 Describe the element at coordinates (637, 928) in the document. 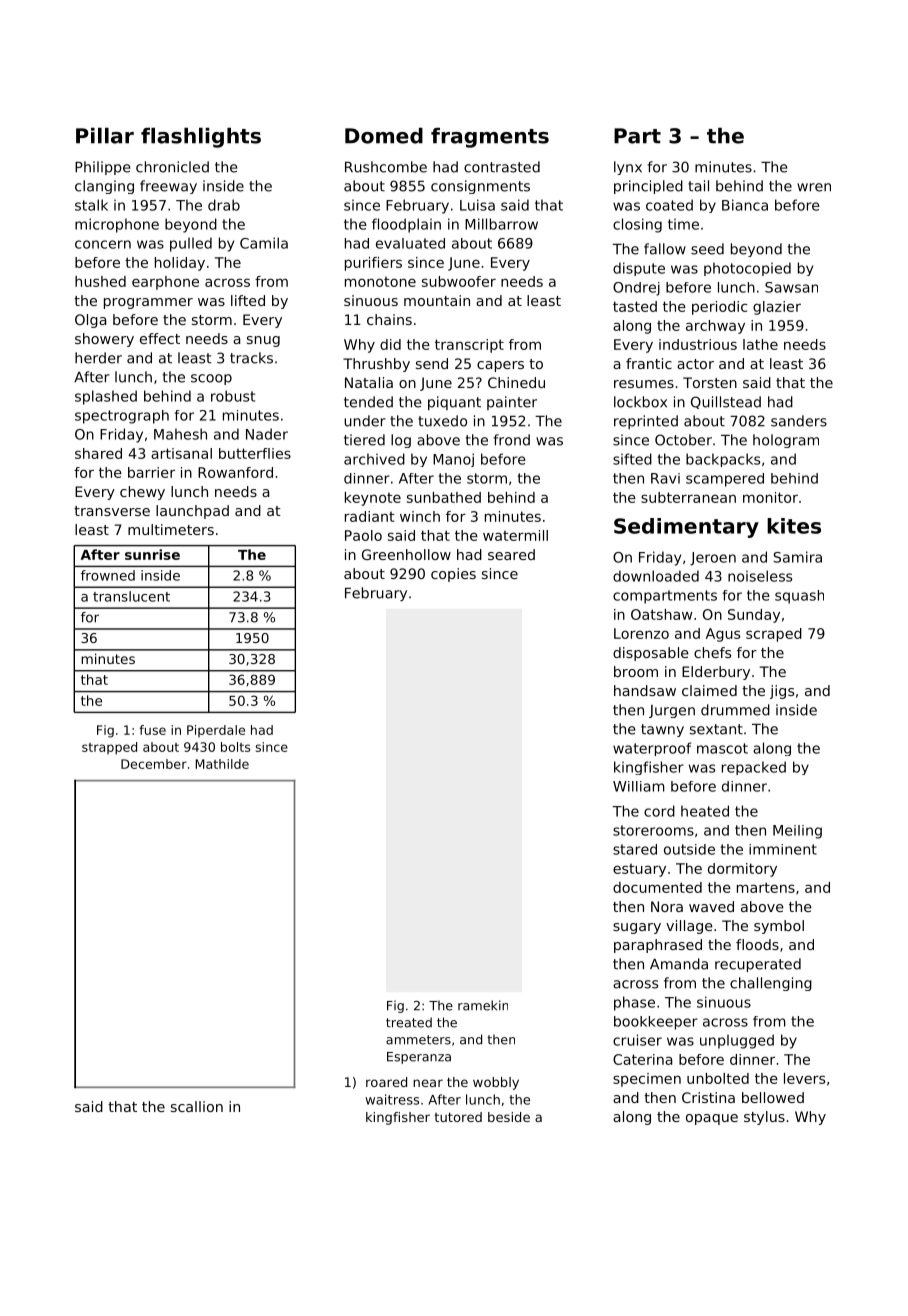

I see `sugary` at that location.
